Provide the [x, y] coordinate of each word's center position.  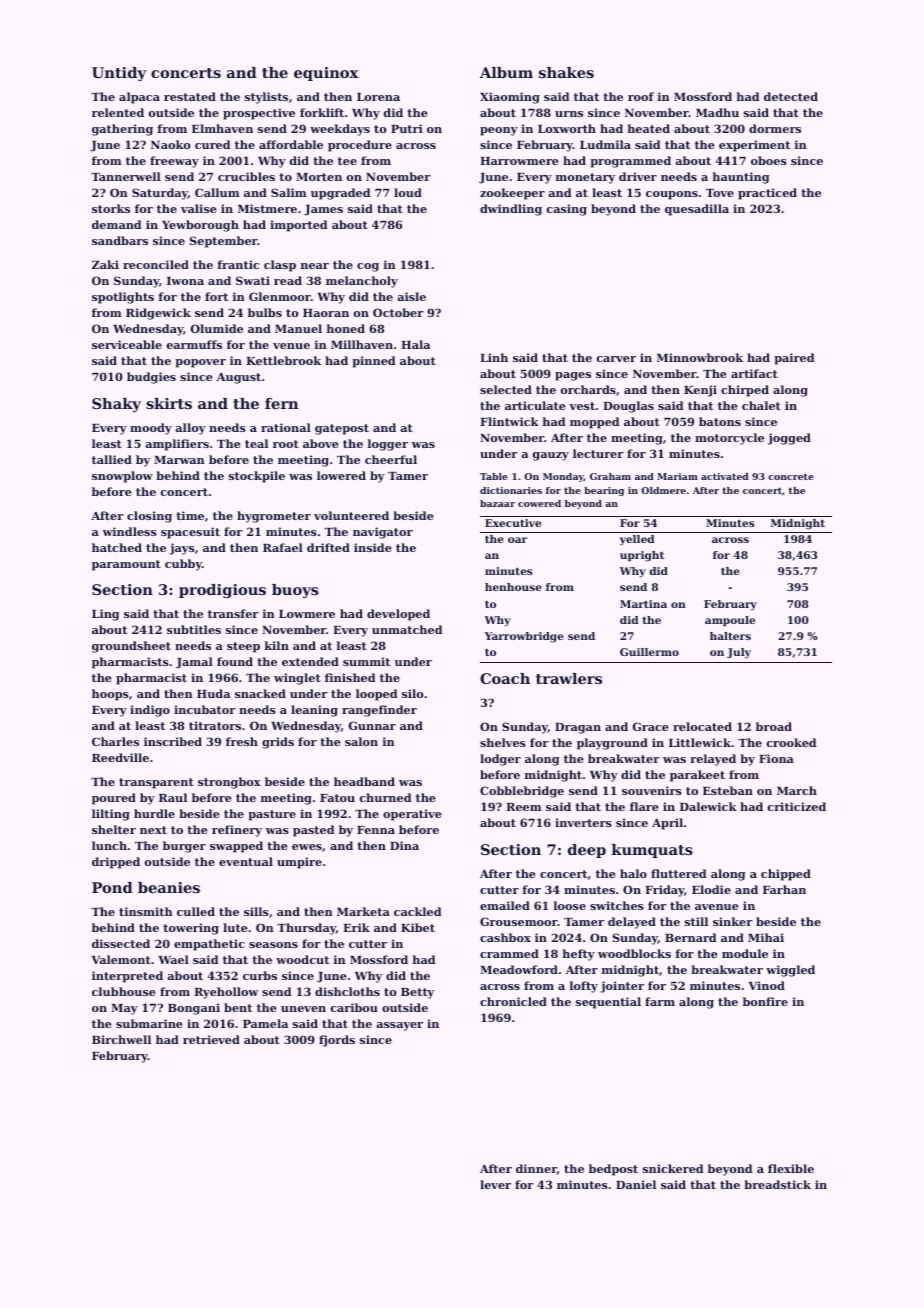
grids [278, 743]
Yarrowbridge [524, 637]
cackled [417, 911]
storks [111, 208]
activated [725, 476]
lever [495, 1184]
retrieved [211, 1039]
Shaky [116, 405]
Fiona [776, 758]
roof [641, 96]
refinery [237, 831]
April [667, 824]
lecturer [598, 453]
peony [499, 131]
